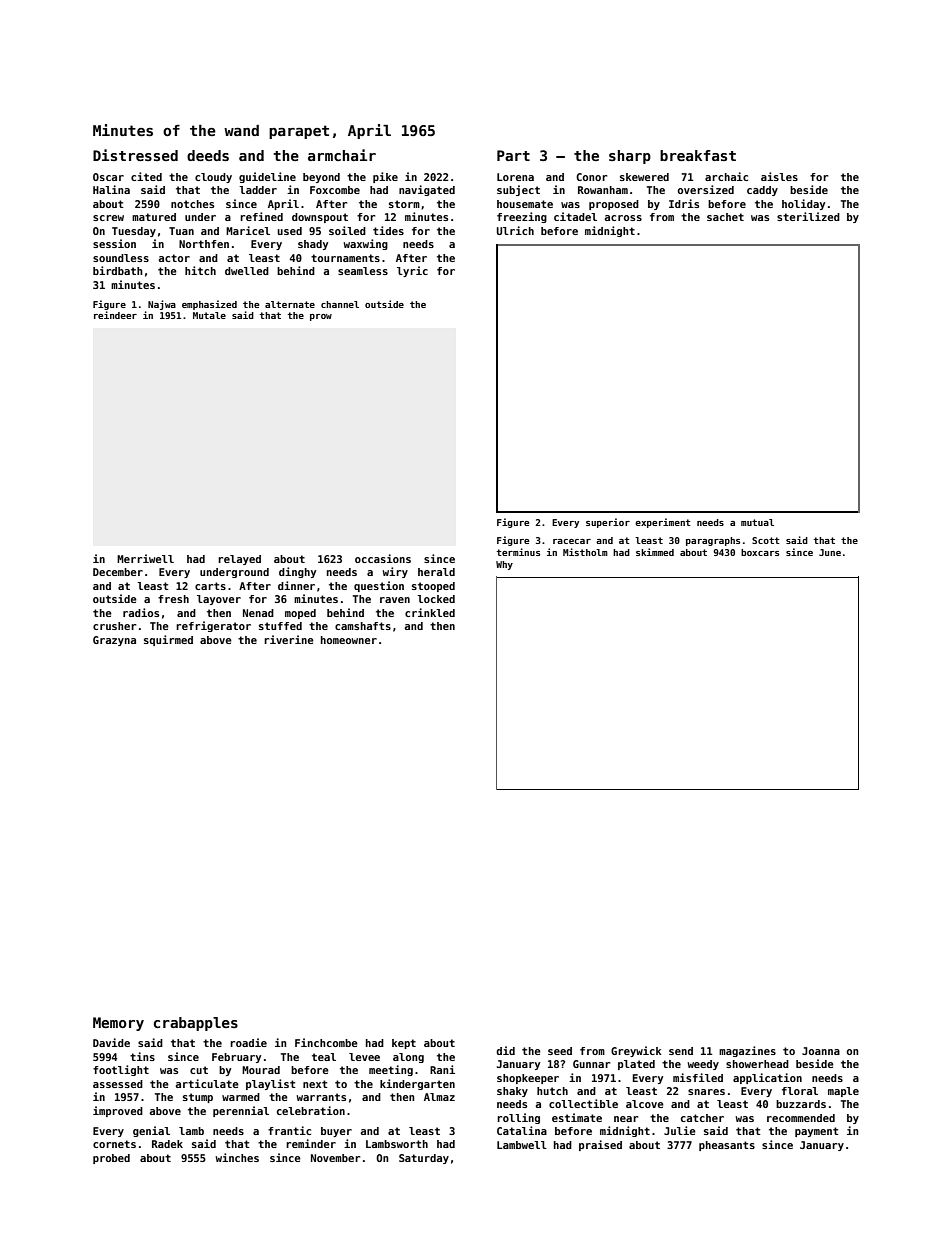 Image resolution: width=952 pixels, height=1233 pixels. I want to click on Mutale, so click(209, 315).
